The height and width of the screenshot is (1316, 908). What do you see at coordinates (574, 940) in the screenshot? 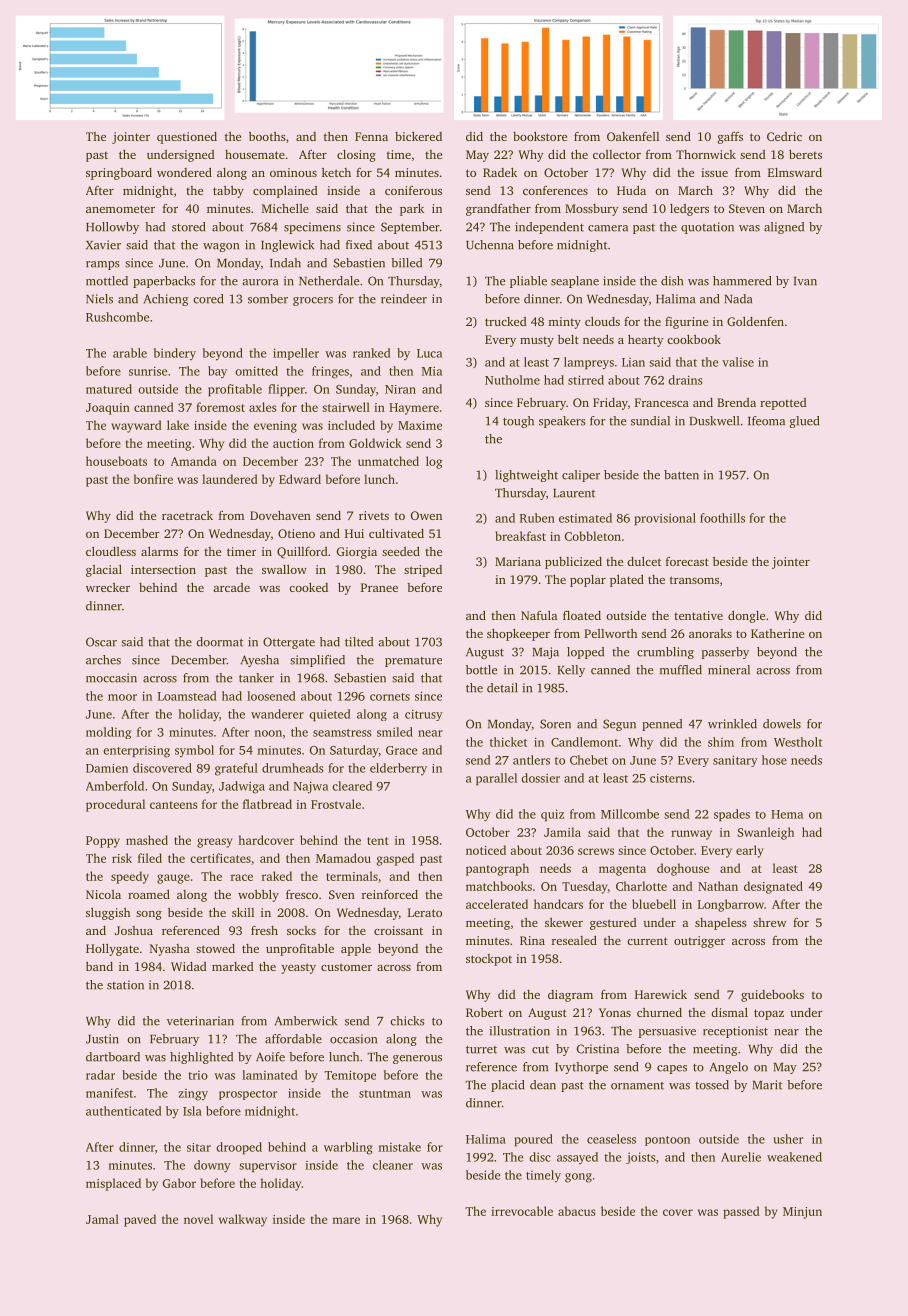
I see `resealed` at bounding box center [574, 940].
